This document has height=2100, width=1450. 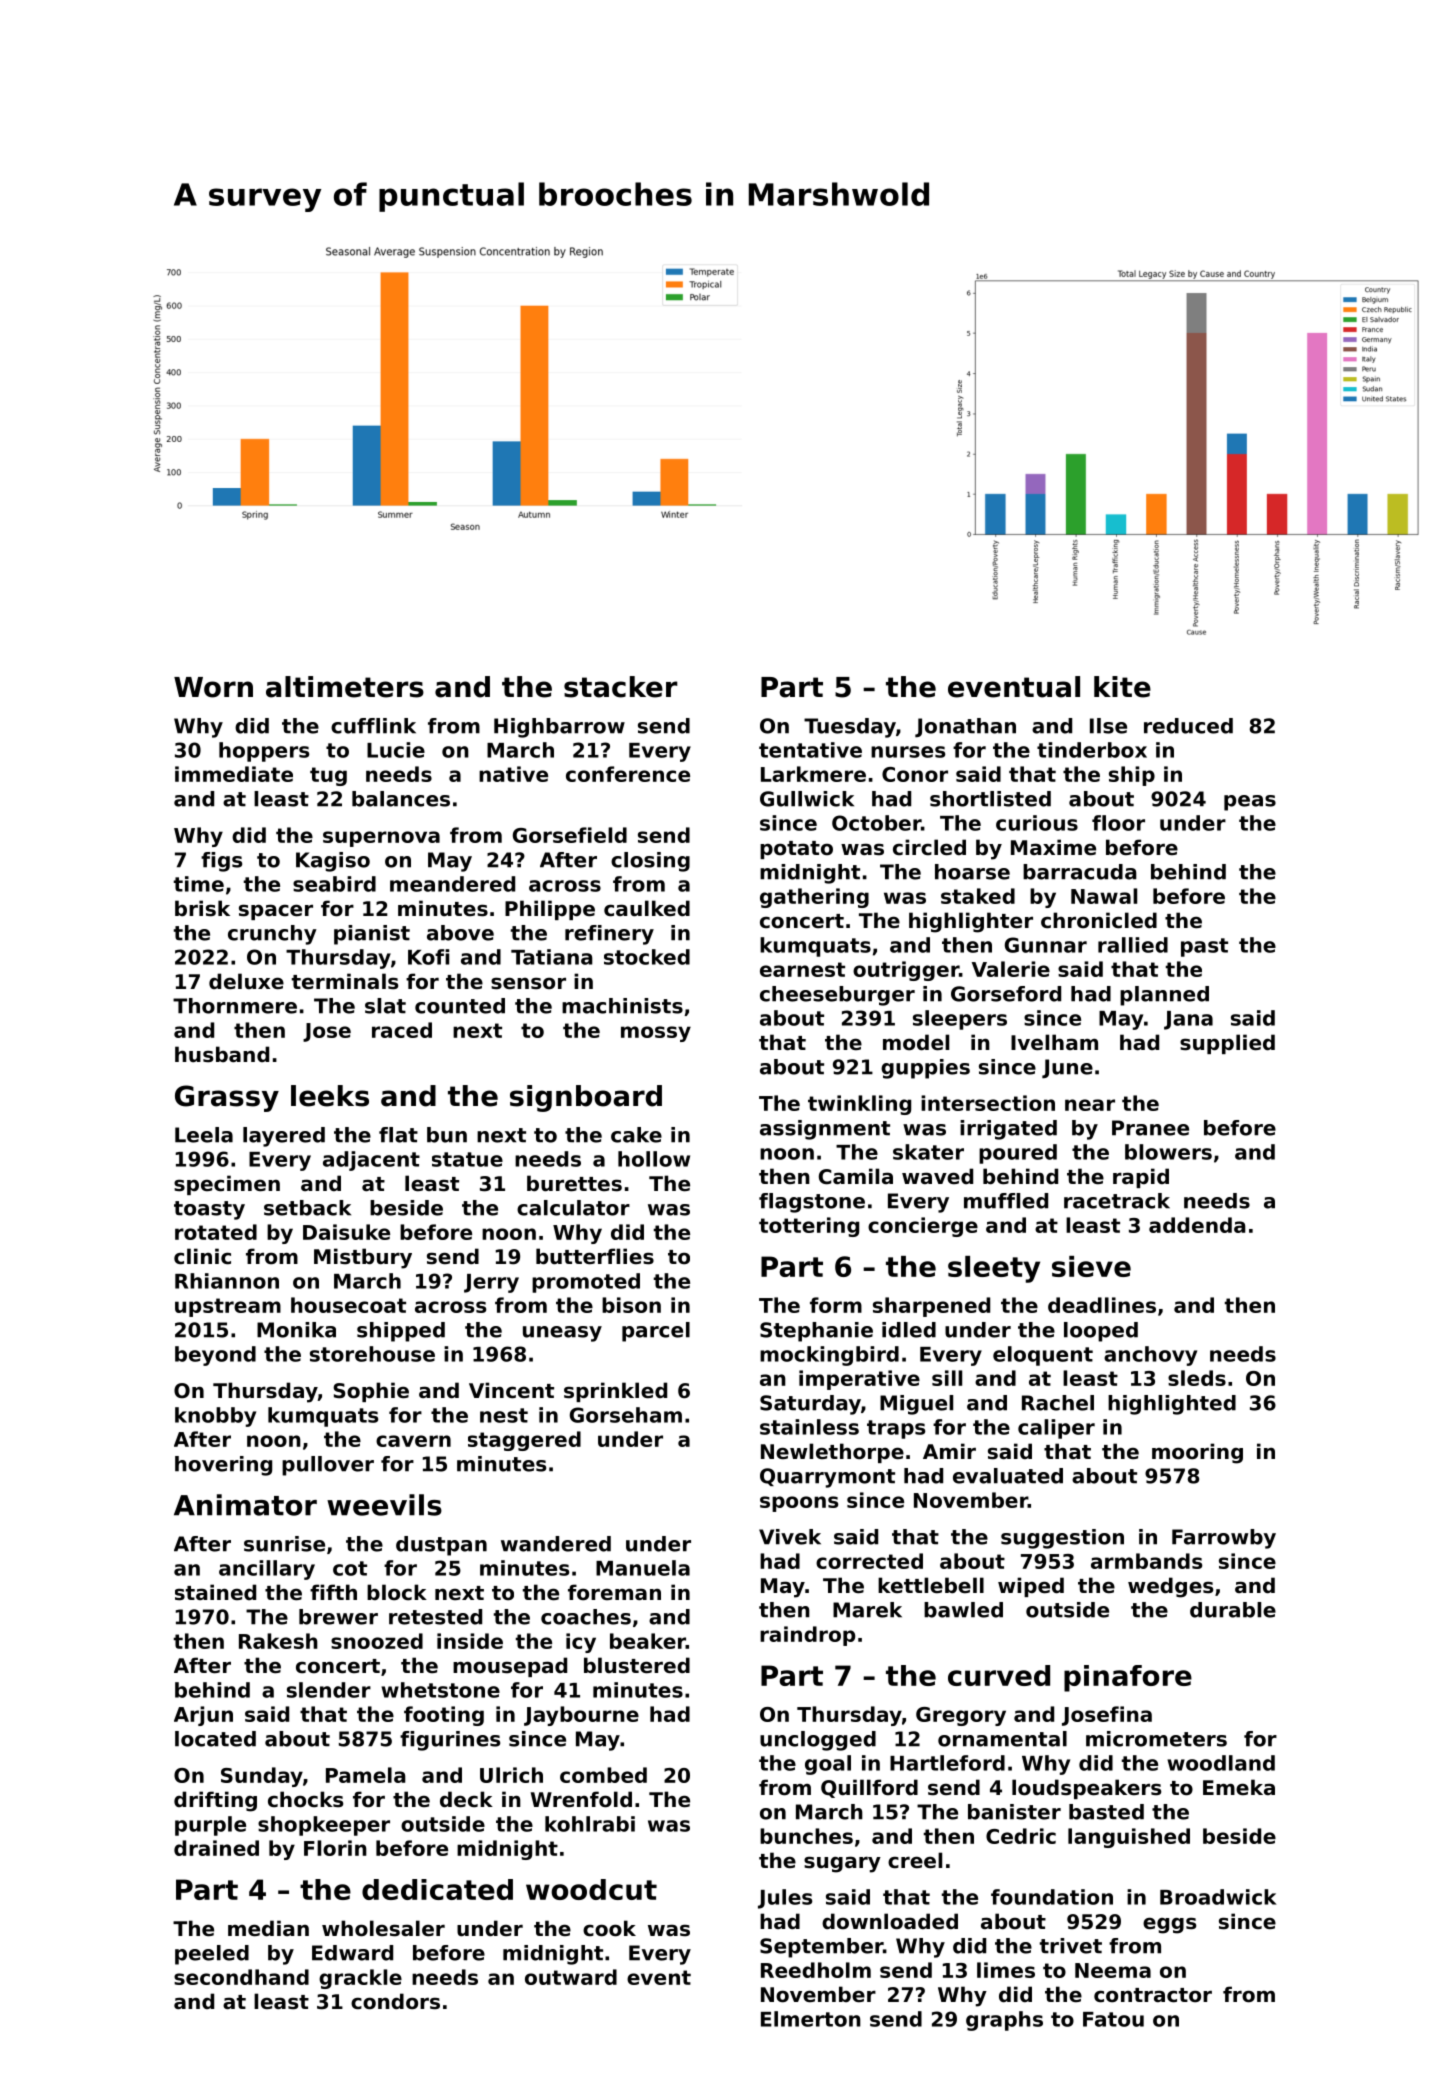 What do you see at coordinates (1122, 687) in the document?
I see `kite` at bounding box center [1122, 687].
